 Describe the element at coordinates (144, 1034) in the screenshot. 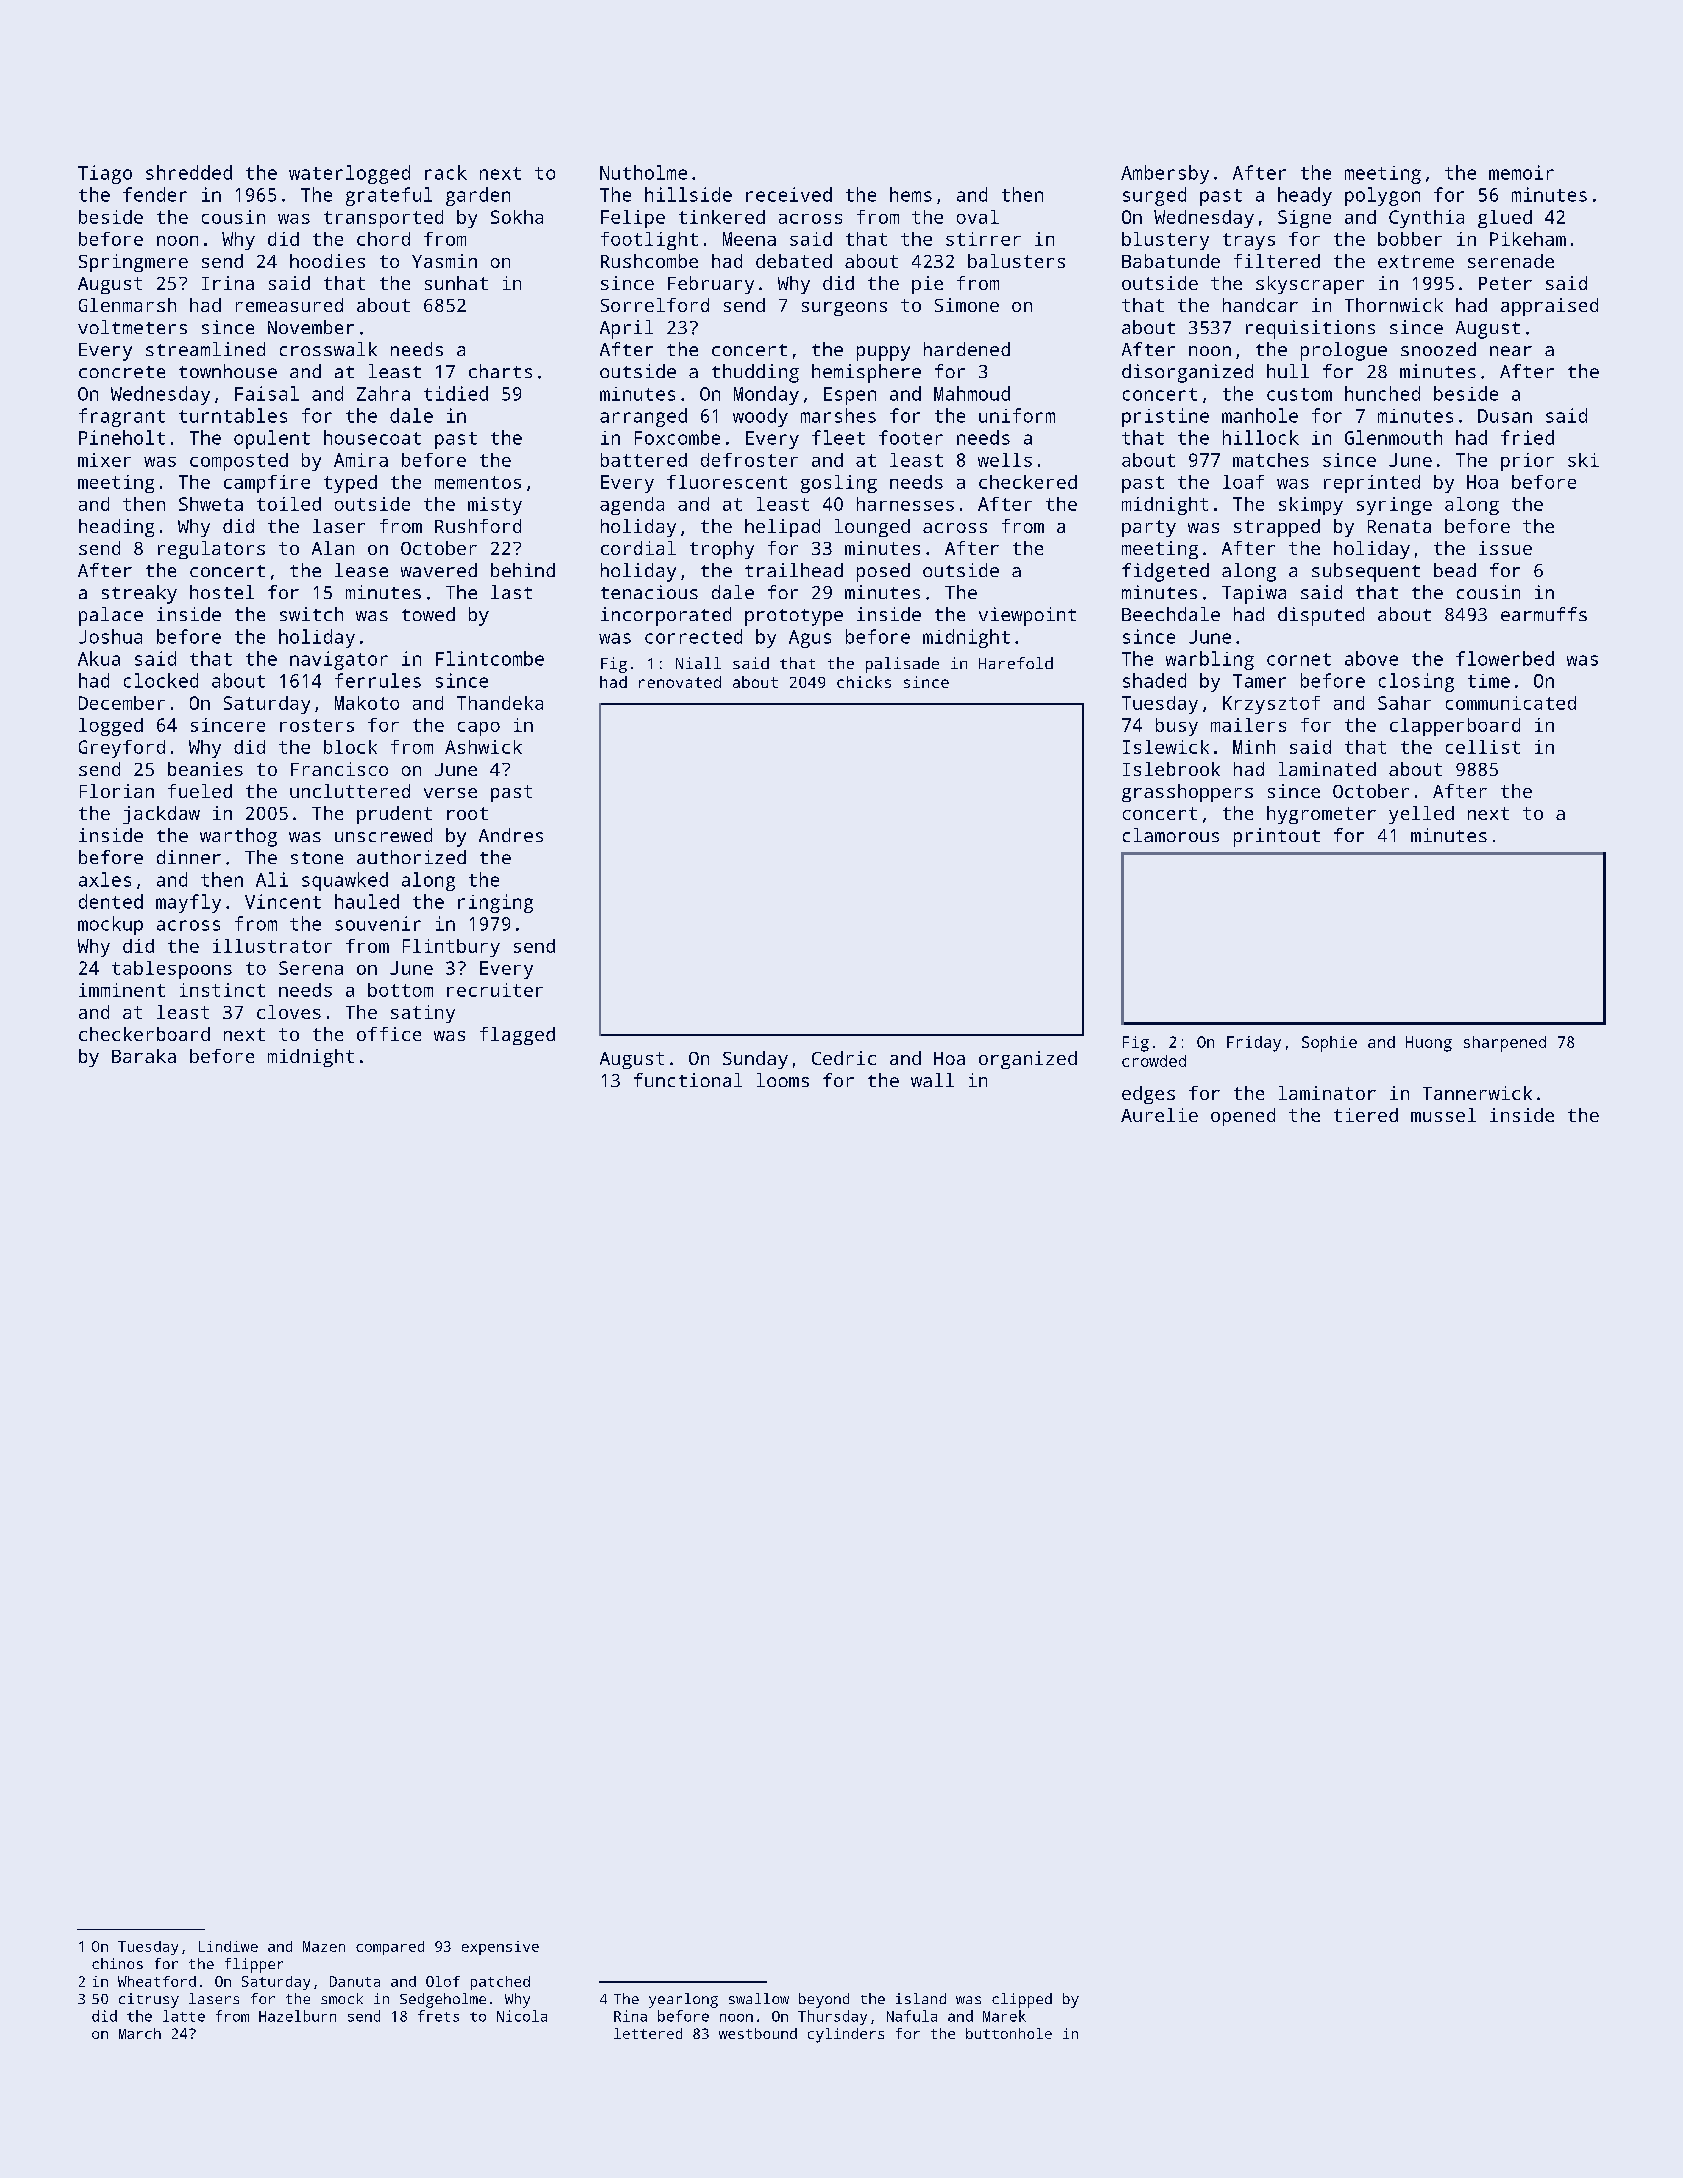

I see `checkerboard` at that location.
